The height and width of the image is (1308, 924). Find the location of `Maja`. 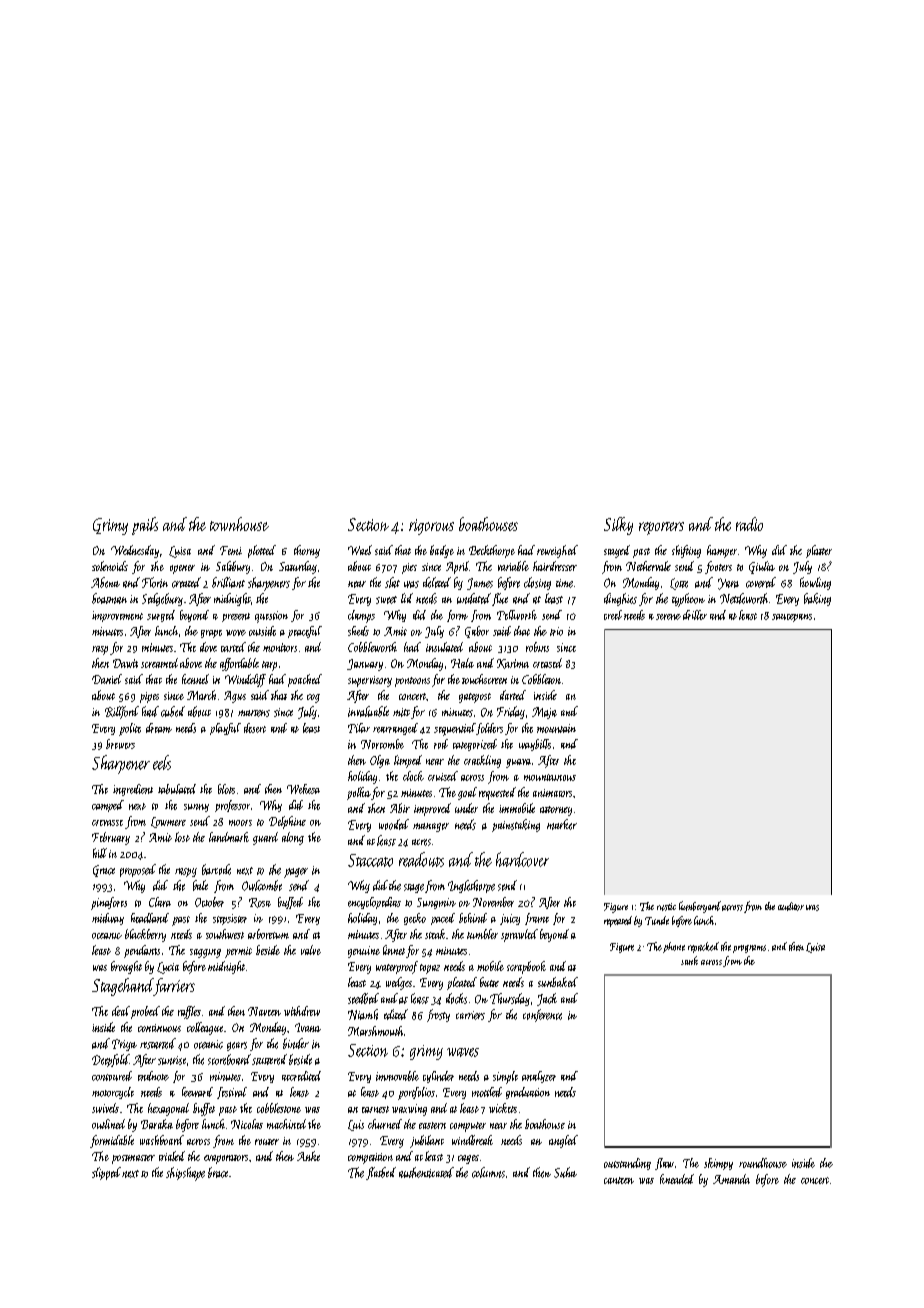

Maja is located at coordinates (544, 713).
